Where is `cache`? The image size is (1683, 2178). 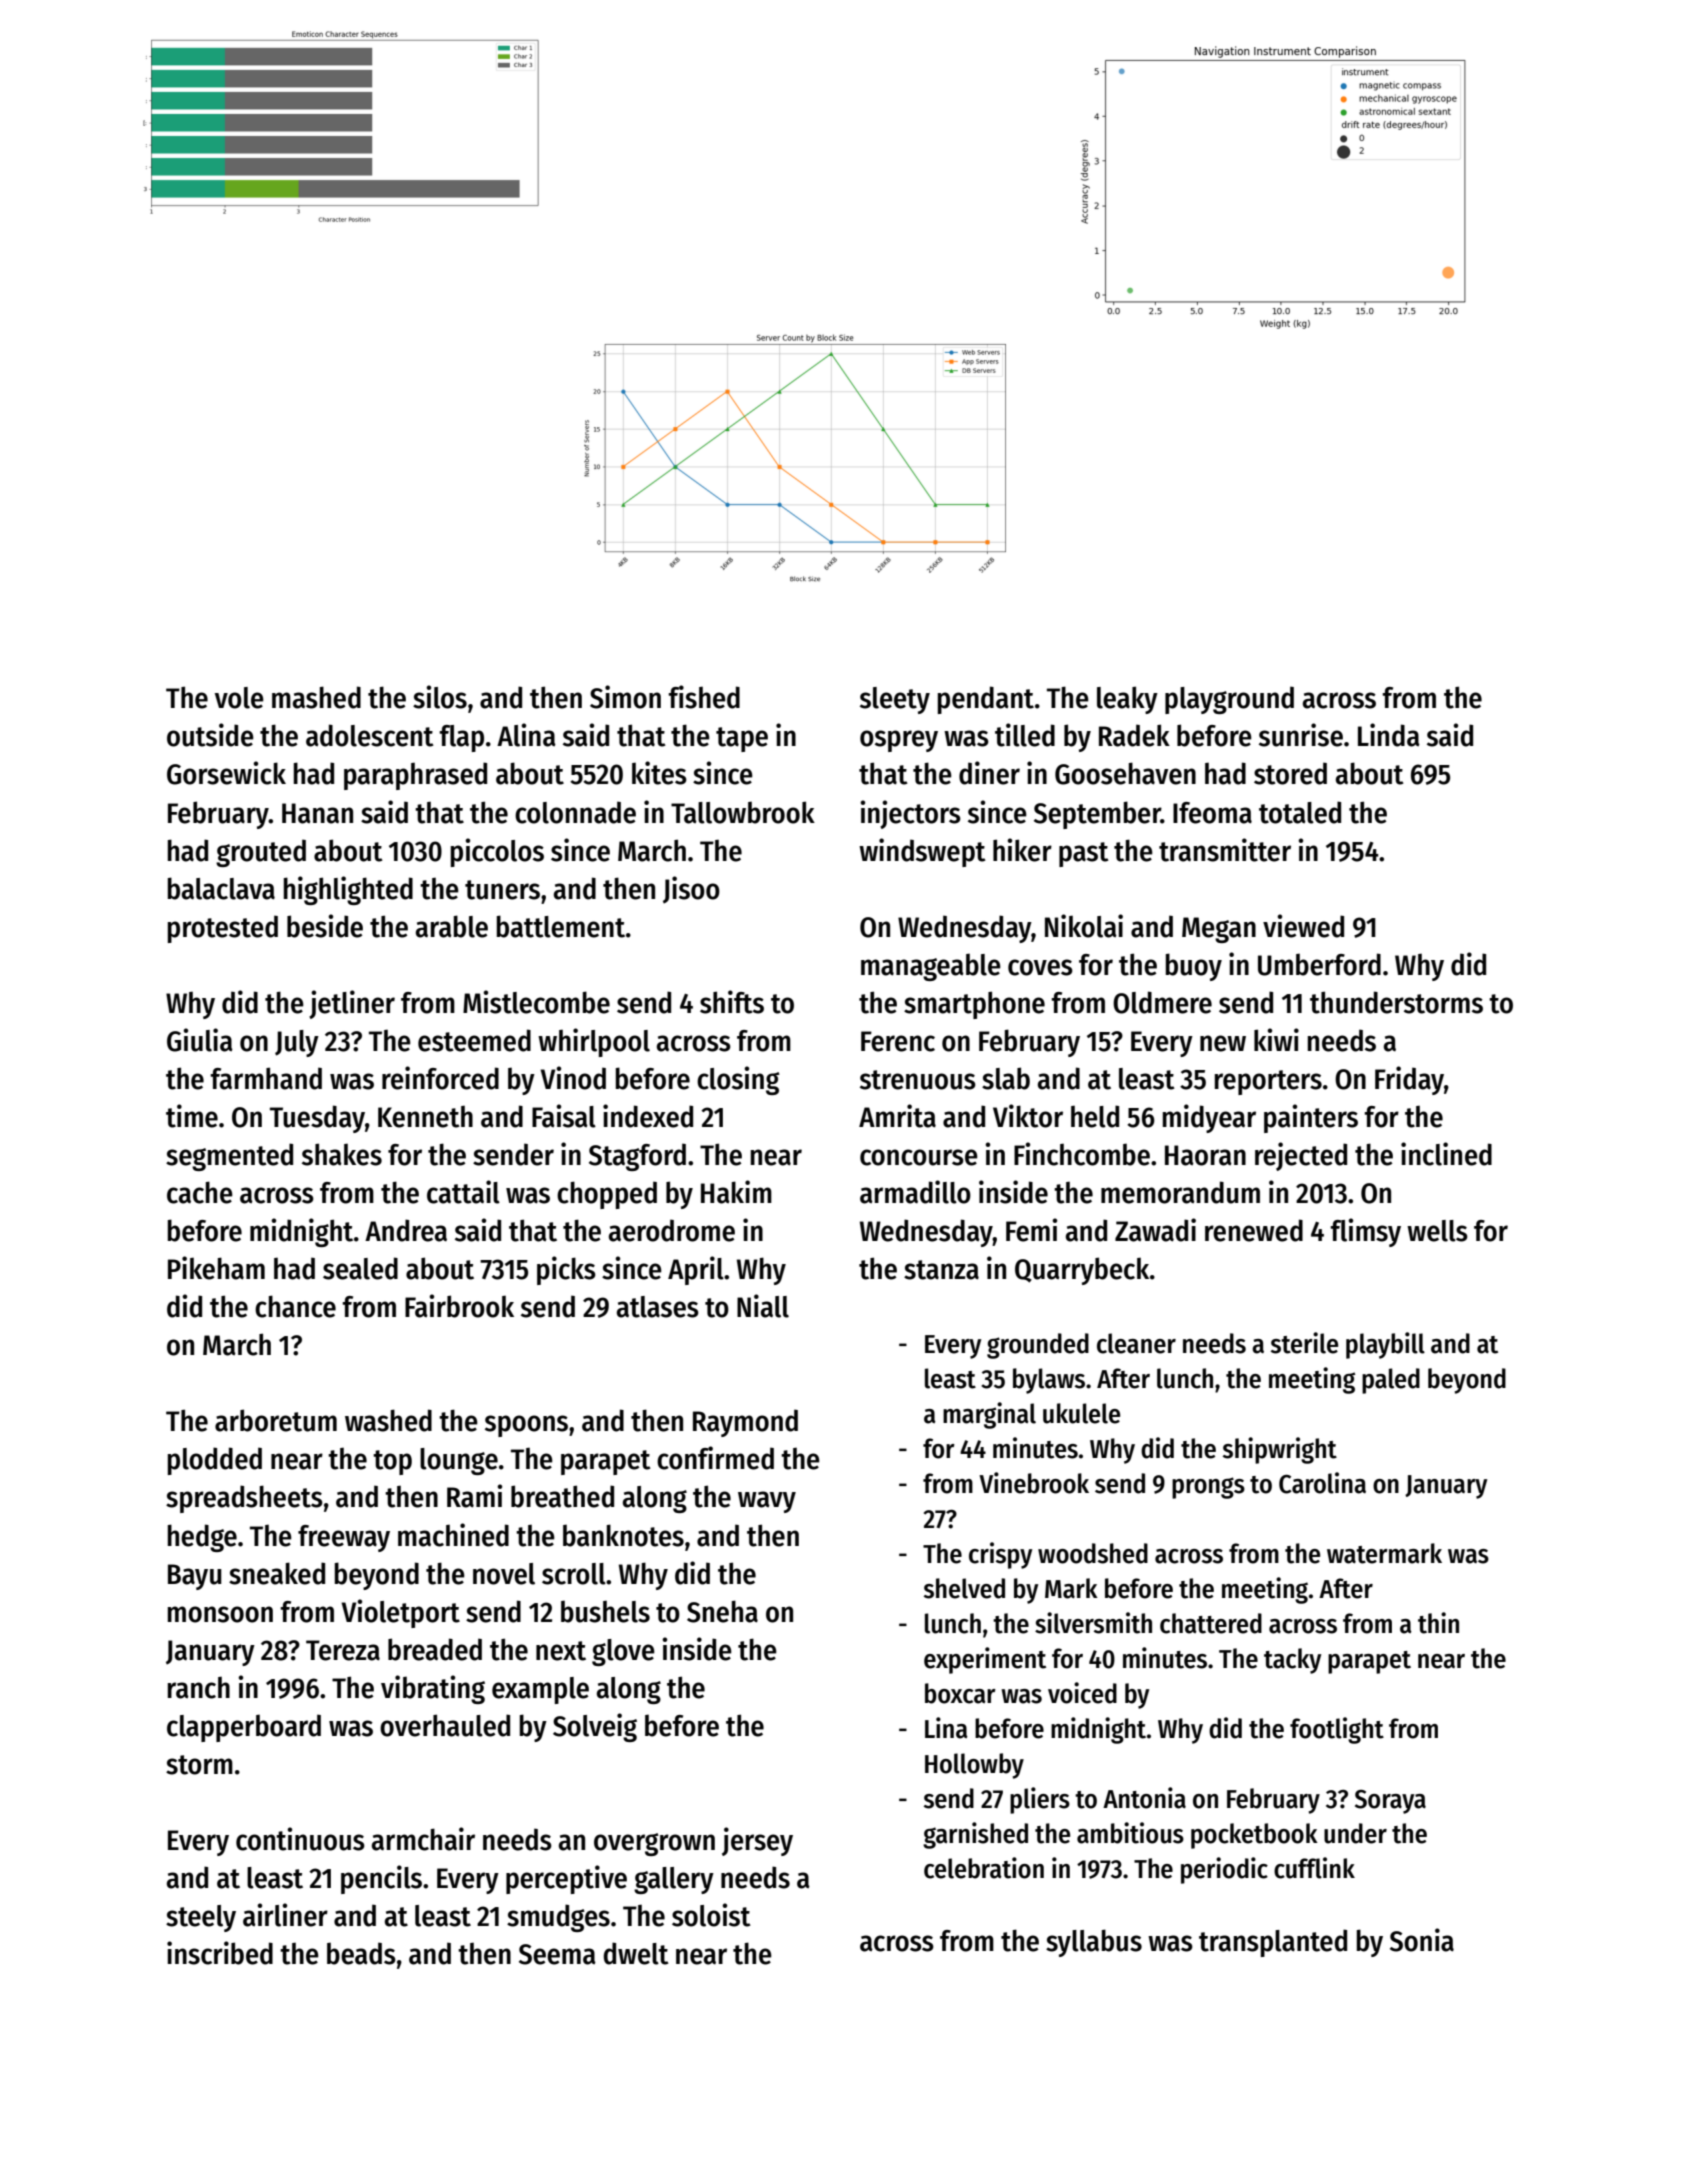
cache is located at coordinates (200, 1192).
